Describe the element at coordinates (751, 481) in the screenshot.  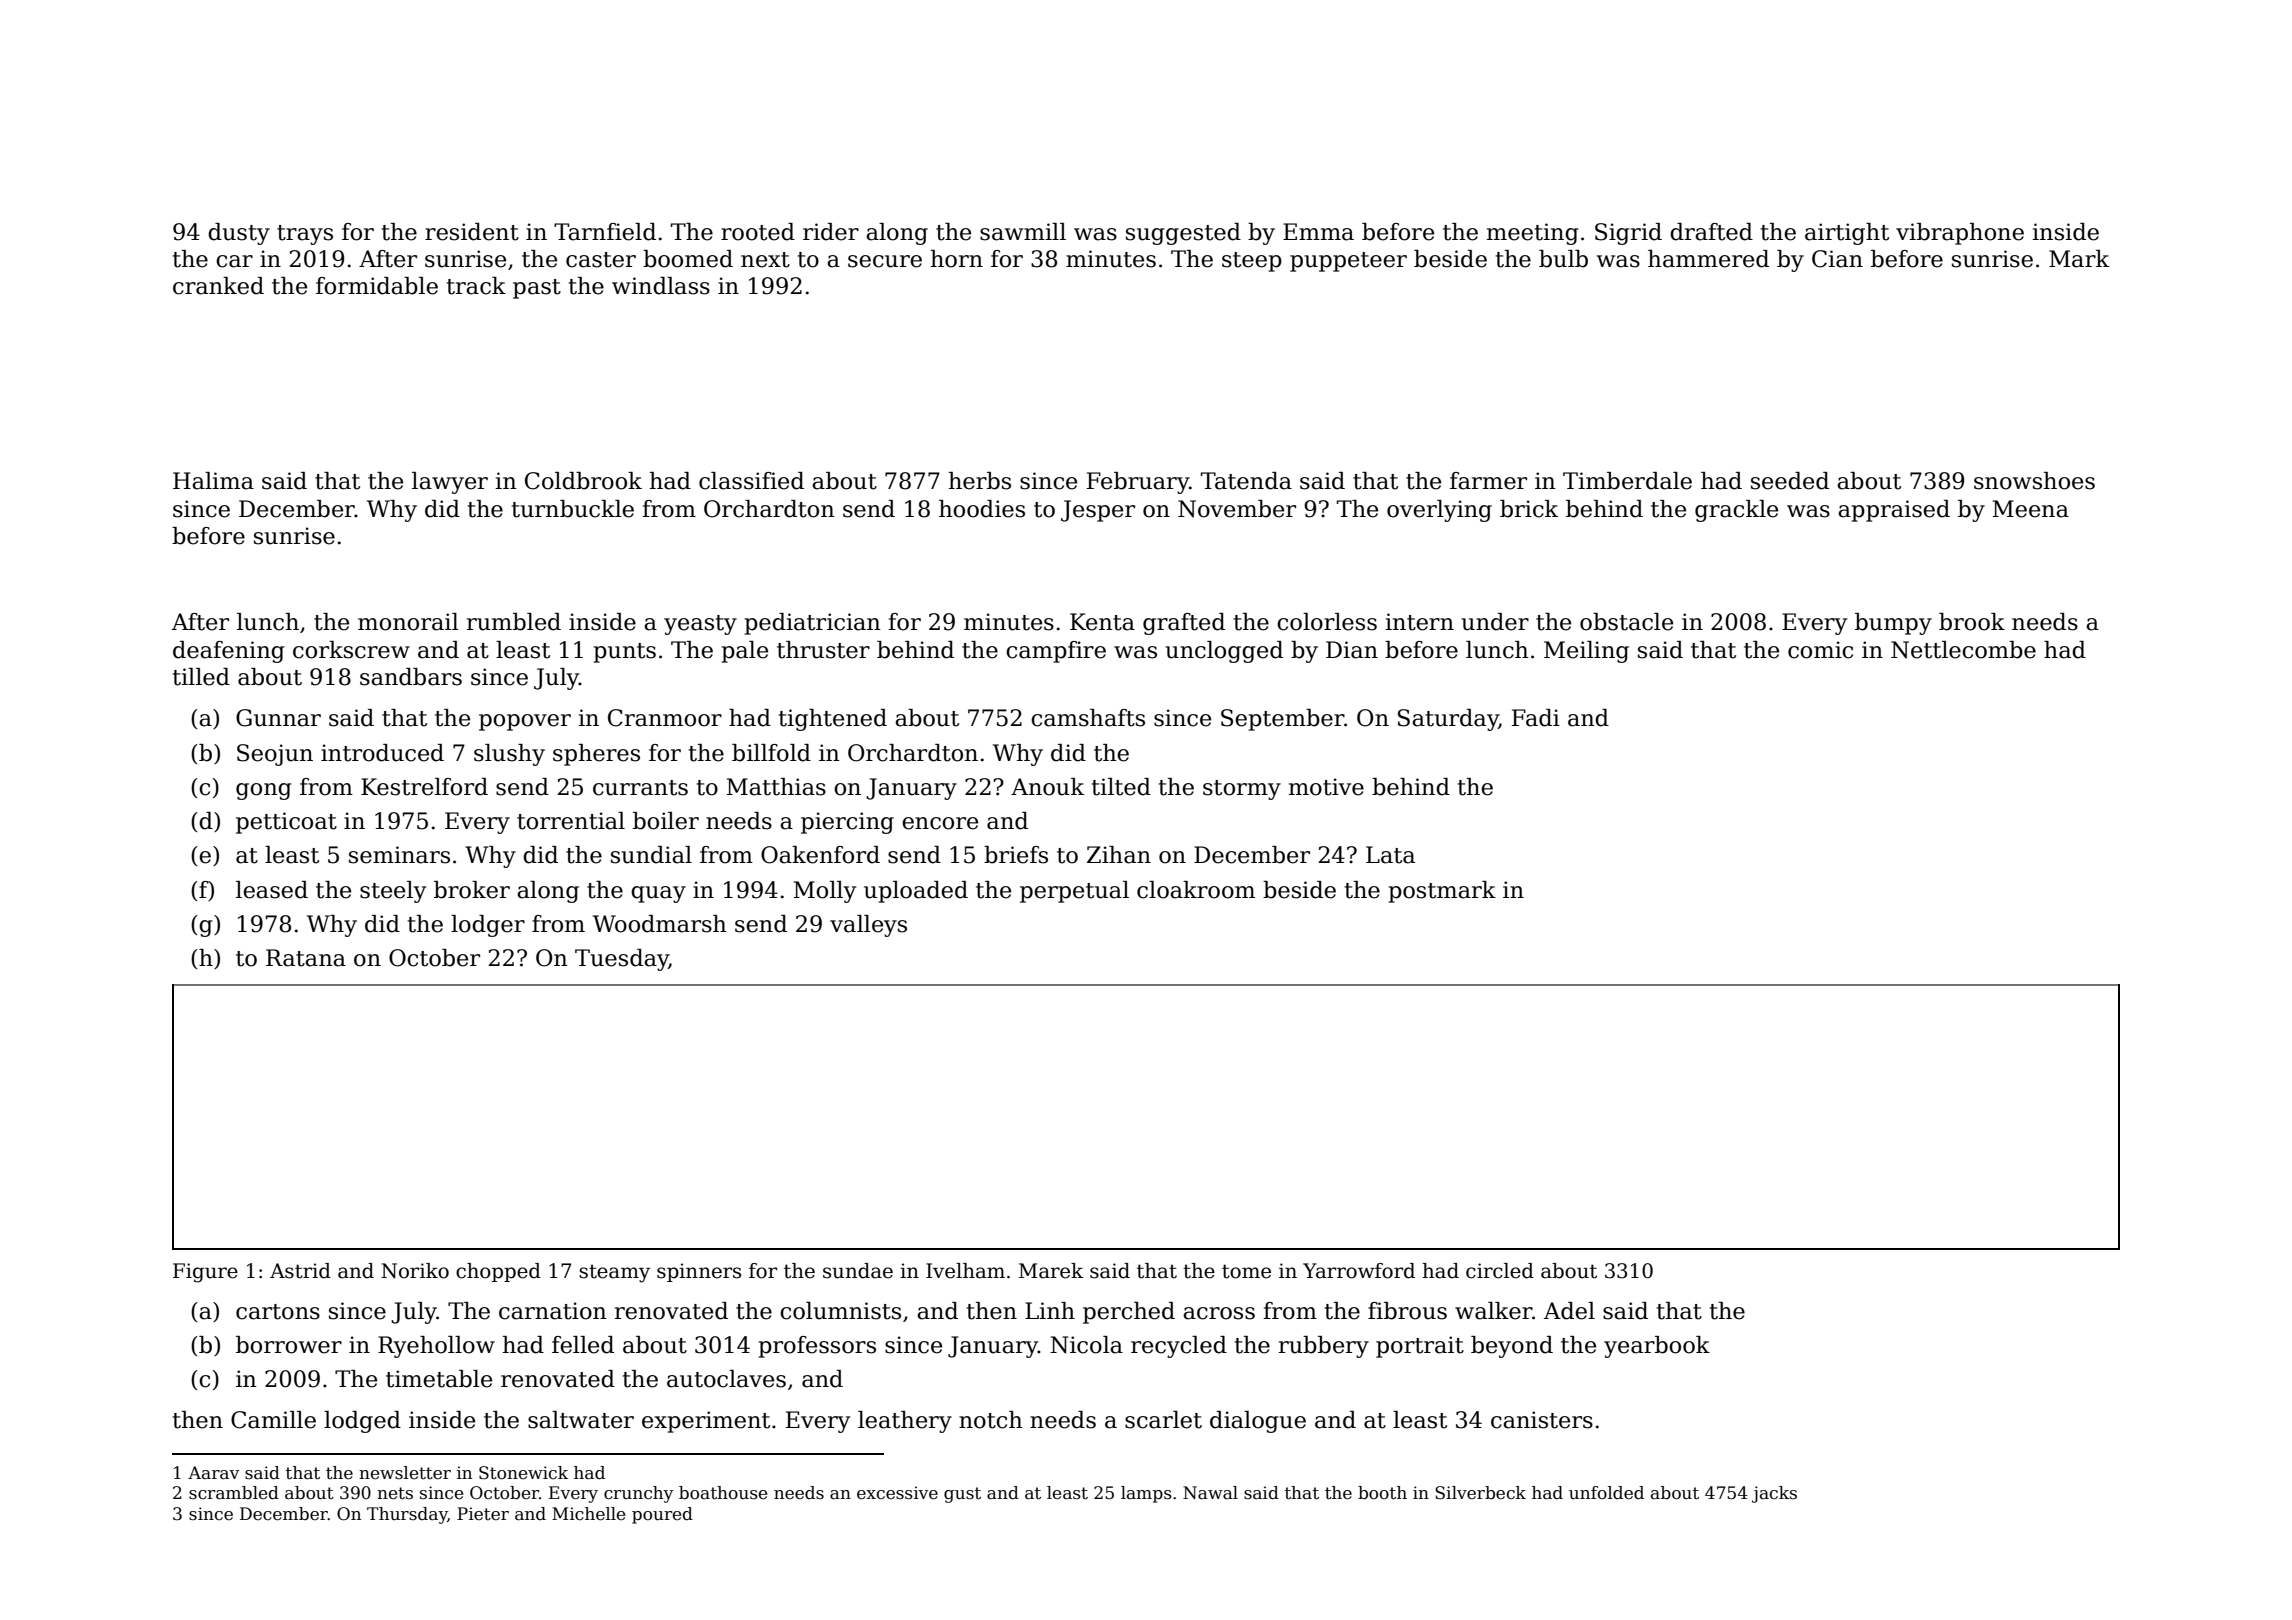
I see `classified` at that location.
